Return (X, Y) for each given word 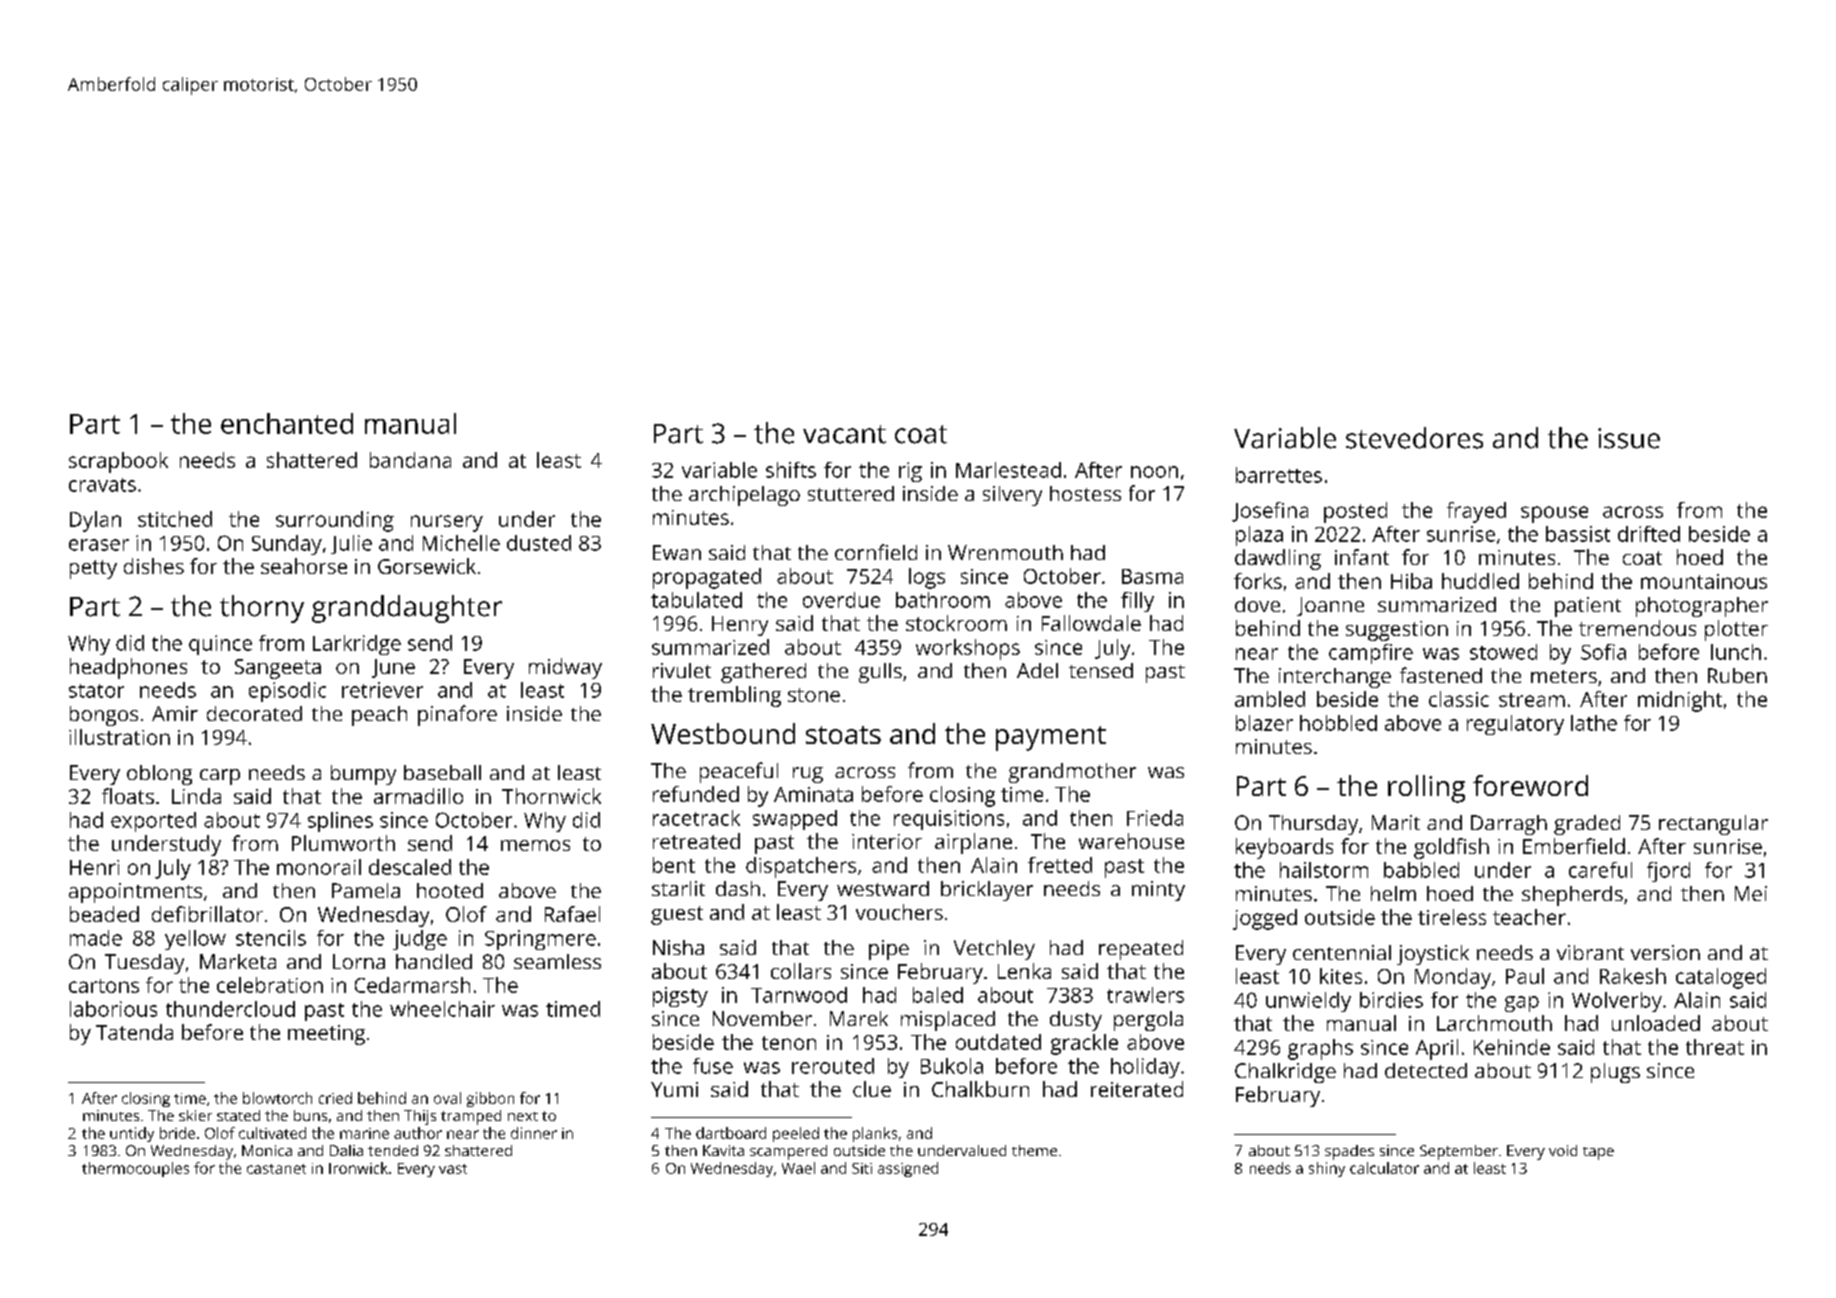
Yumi (674, 1089)
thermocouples (135, 1169)
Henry (740, 626)
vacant (844, 434)
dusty (1076, 1021)
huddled (1480, 581)
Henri (94, 867)
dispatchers (801, 867)
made (96, 938)
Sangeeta (278, 669)
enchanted (287, 423)
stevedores (1414, 438)
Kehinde (1512, 1047)
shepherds (1572, 896)
